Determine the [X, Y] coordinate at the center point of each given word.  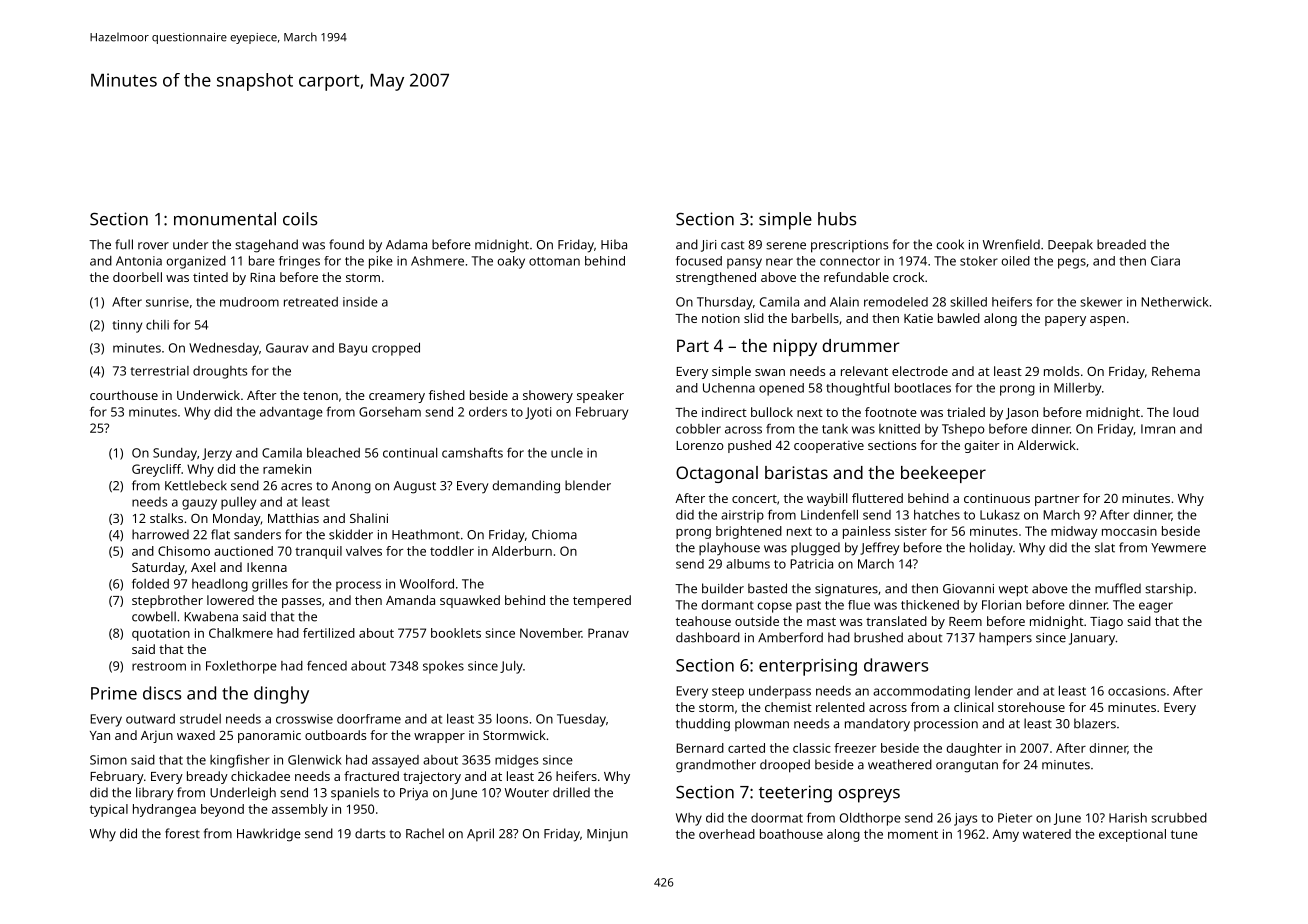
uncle [567, 453]
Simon [108, 760]
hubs [837, 219]
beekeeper [943, 474]
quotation [161, 634]
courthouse [124, 395]
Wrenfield [1011, 244]
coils [300, 219]
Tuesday [581, 720]
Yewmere [1178, 548]
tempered [602, 601]
